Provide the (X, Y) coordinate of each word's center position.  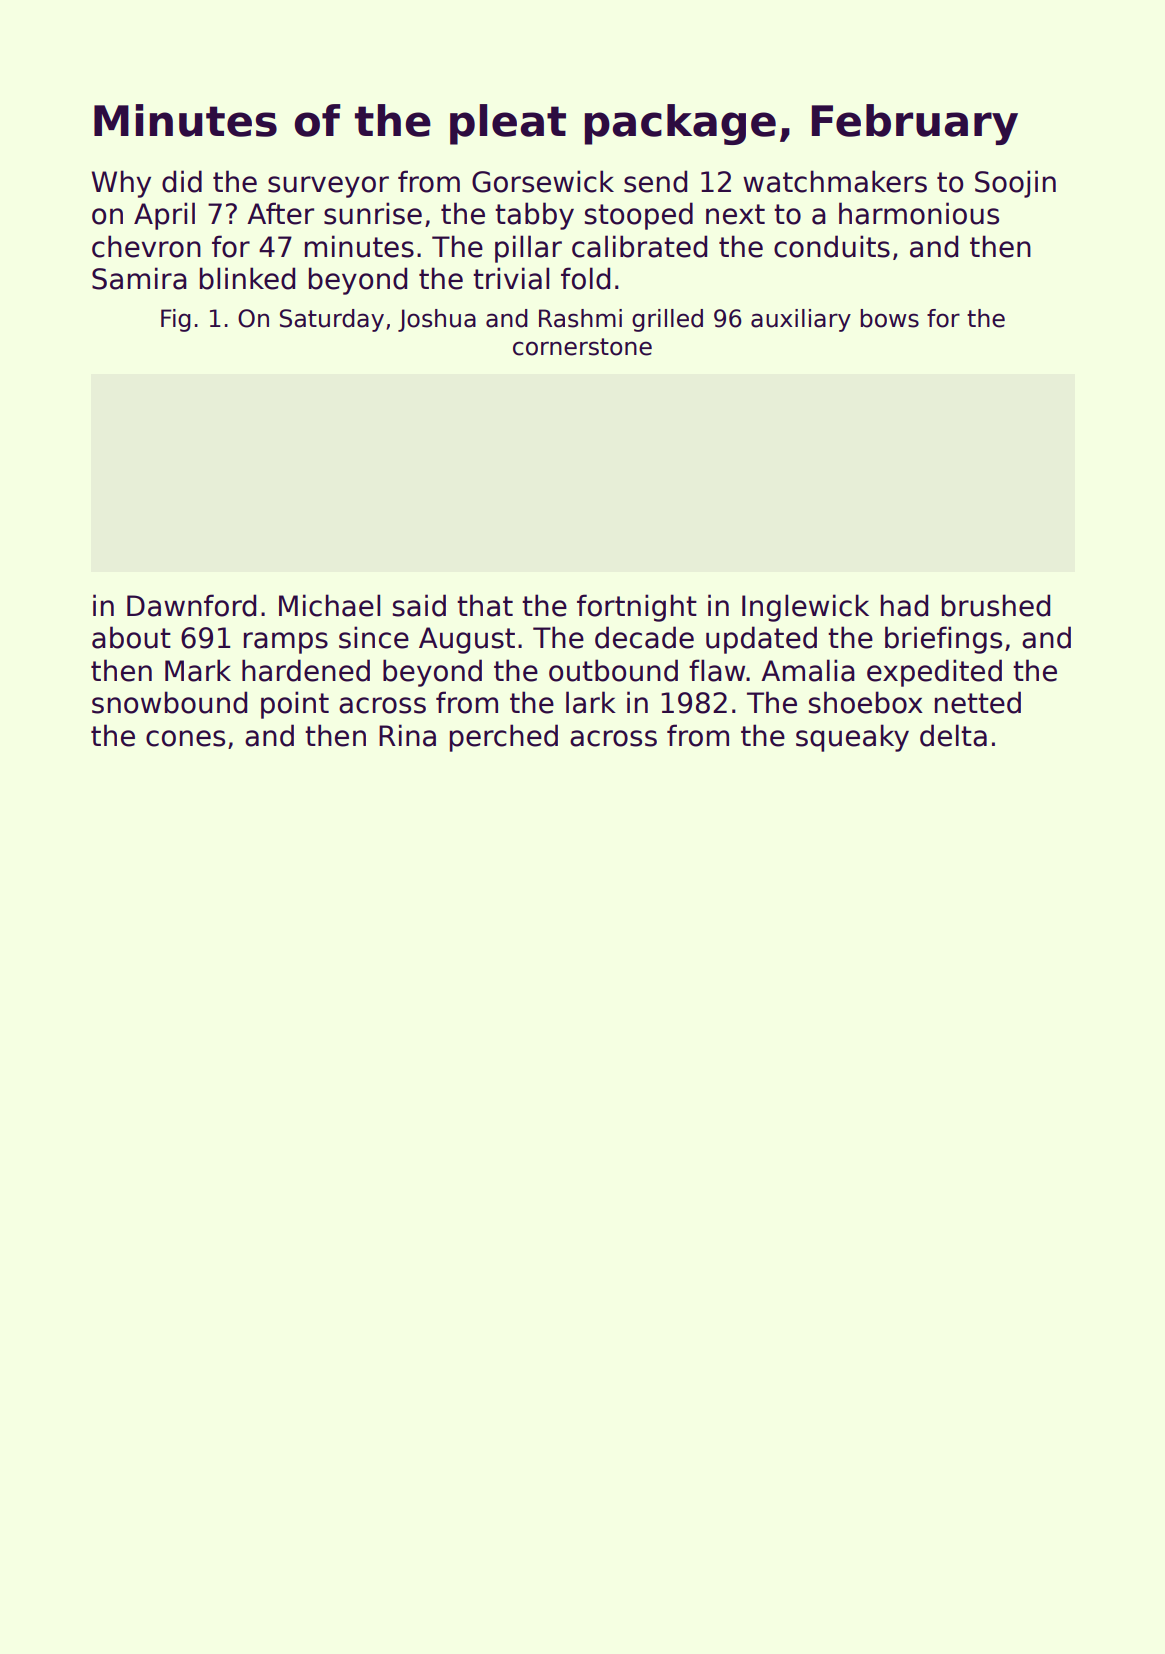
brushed (996, 605)
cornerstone (582, 347)
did (182, 181)
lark (591, 702)
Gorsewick (543, 181)
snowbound (169, 702)
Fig (176, 320)
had (904, 605)
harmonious (919, 213)
